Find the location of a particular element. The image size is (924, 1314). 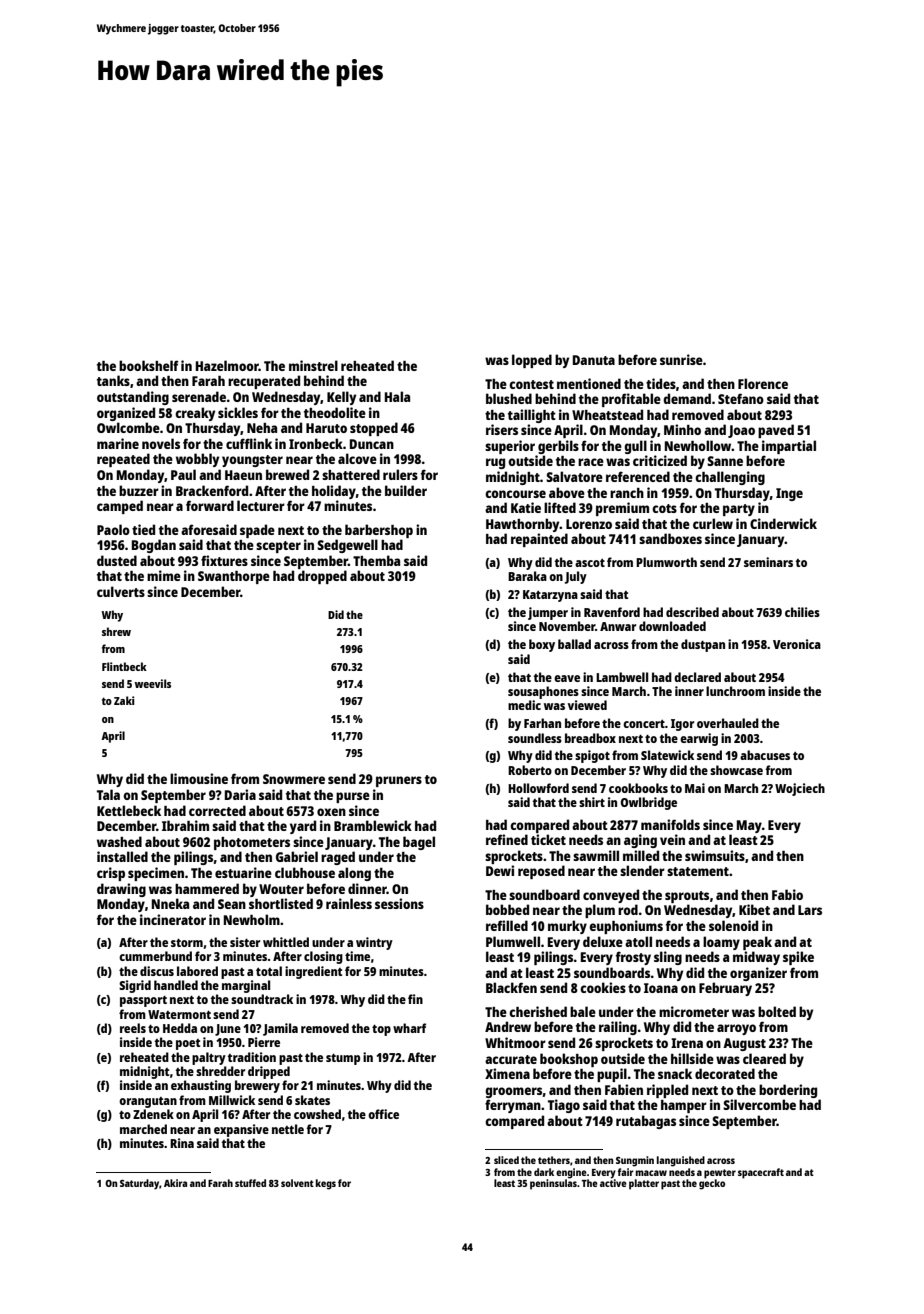

mentioned is located at coordinates (589, 383).
